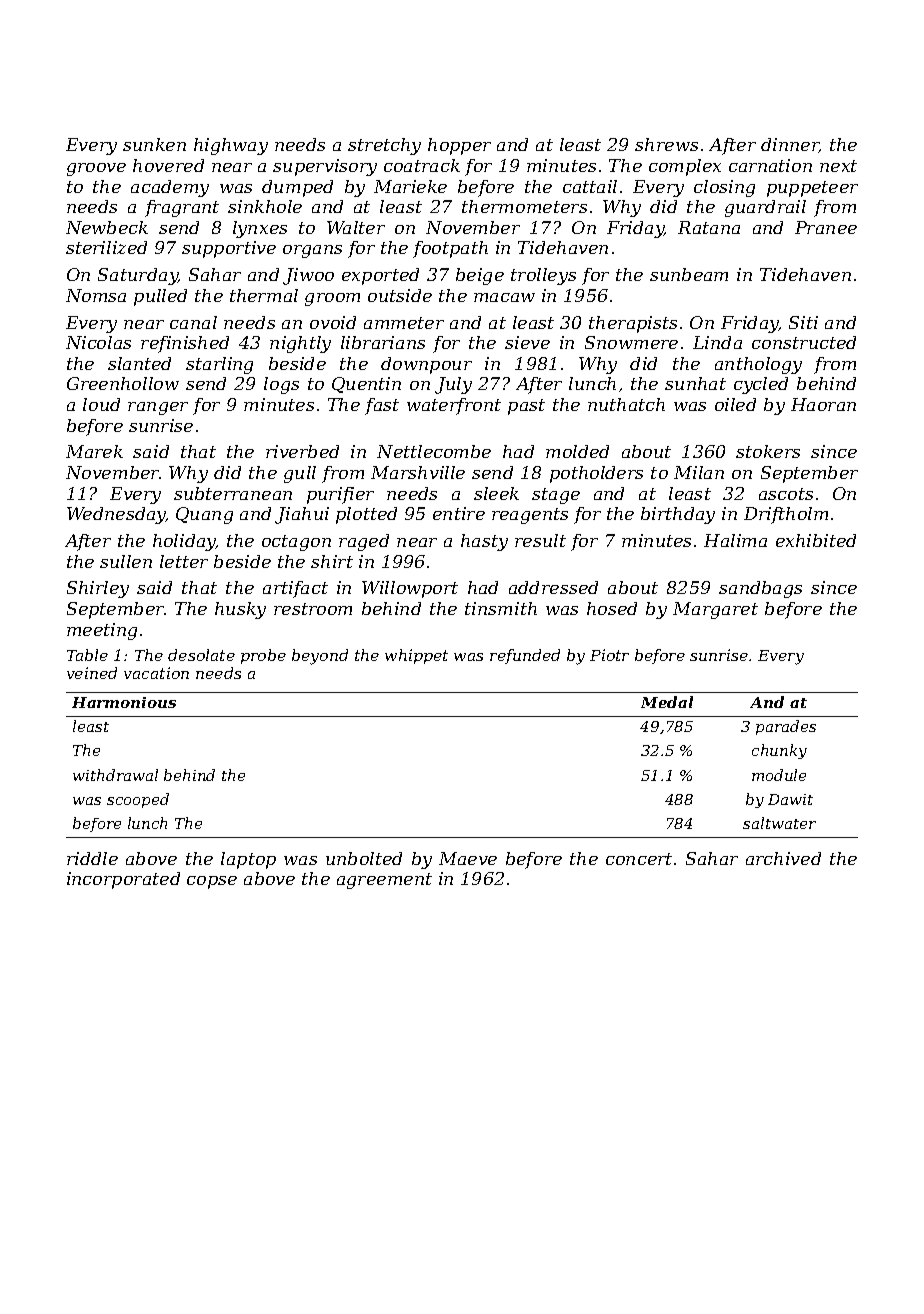 The height and width of the screenshot is (1314, 924). What do you see at coordinates (786, 727) in the screenshot?
I see `parades` at bounding box center [786, 727].
